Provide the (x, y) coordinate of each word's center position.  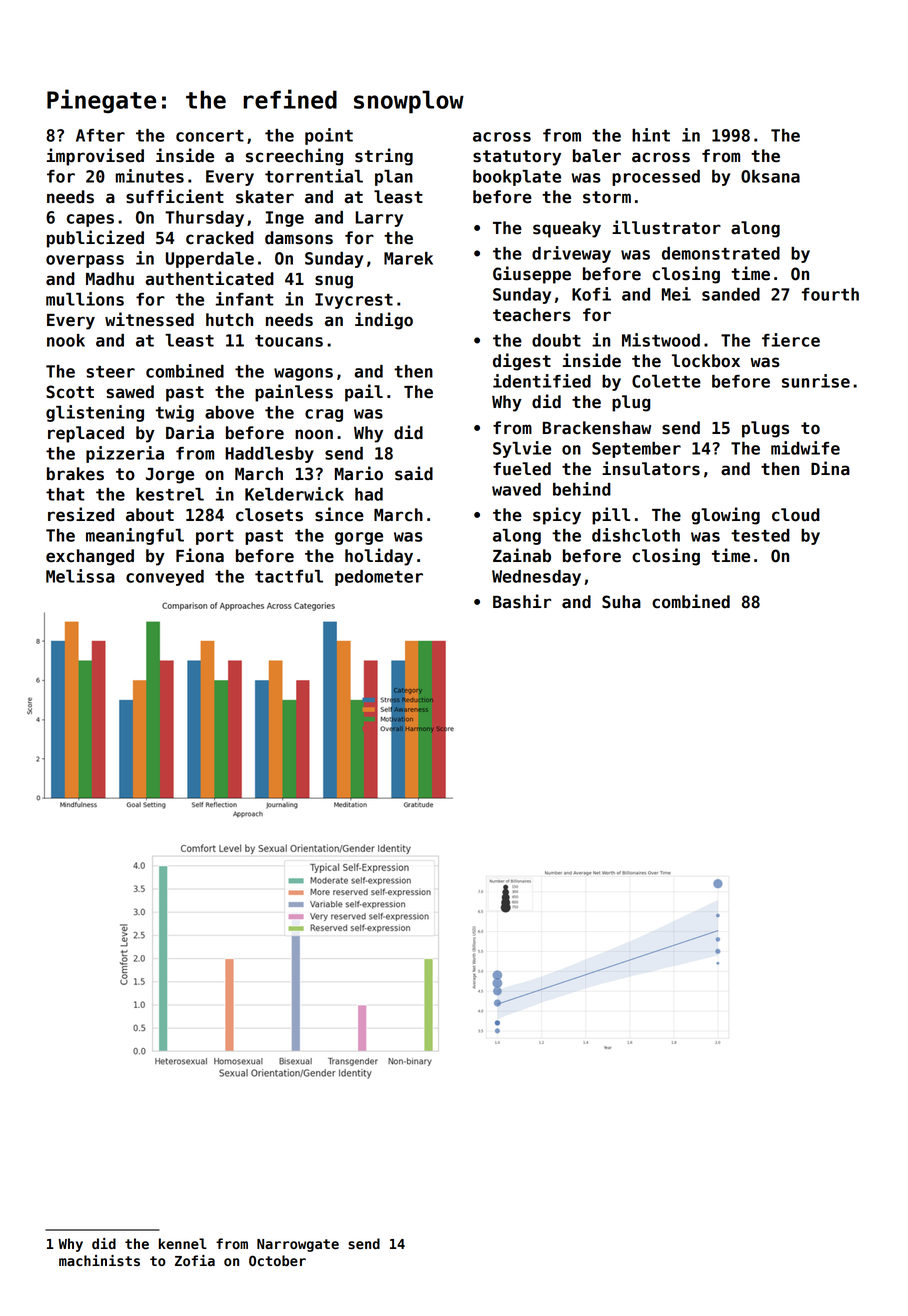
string (384, 157)
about (150, 515)
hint (651, 135)
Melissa (80, 576)
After (100, 135)
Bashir (522, 601)
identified (542, 381)
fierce (791, 340)
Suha (621, 602)
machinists (99, 1260)
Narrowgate (298, 1245)
